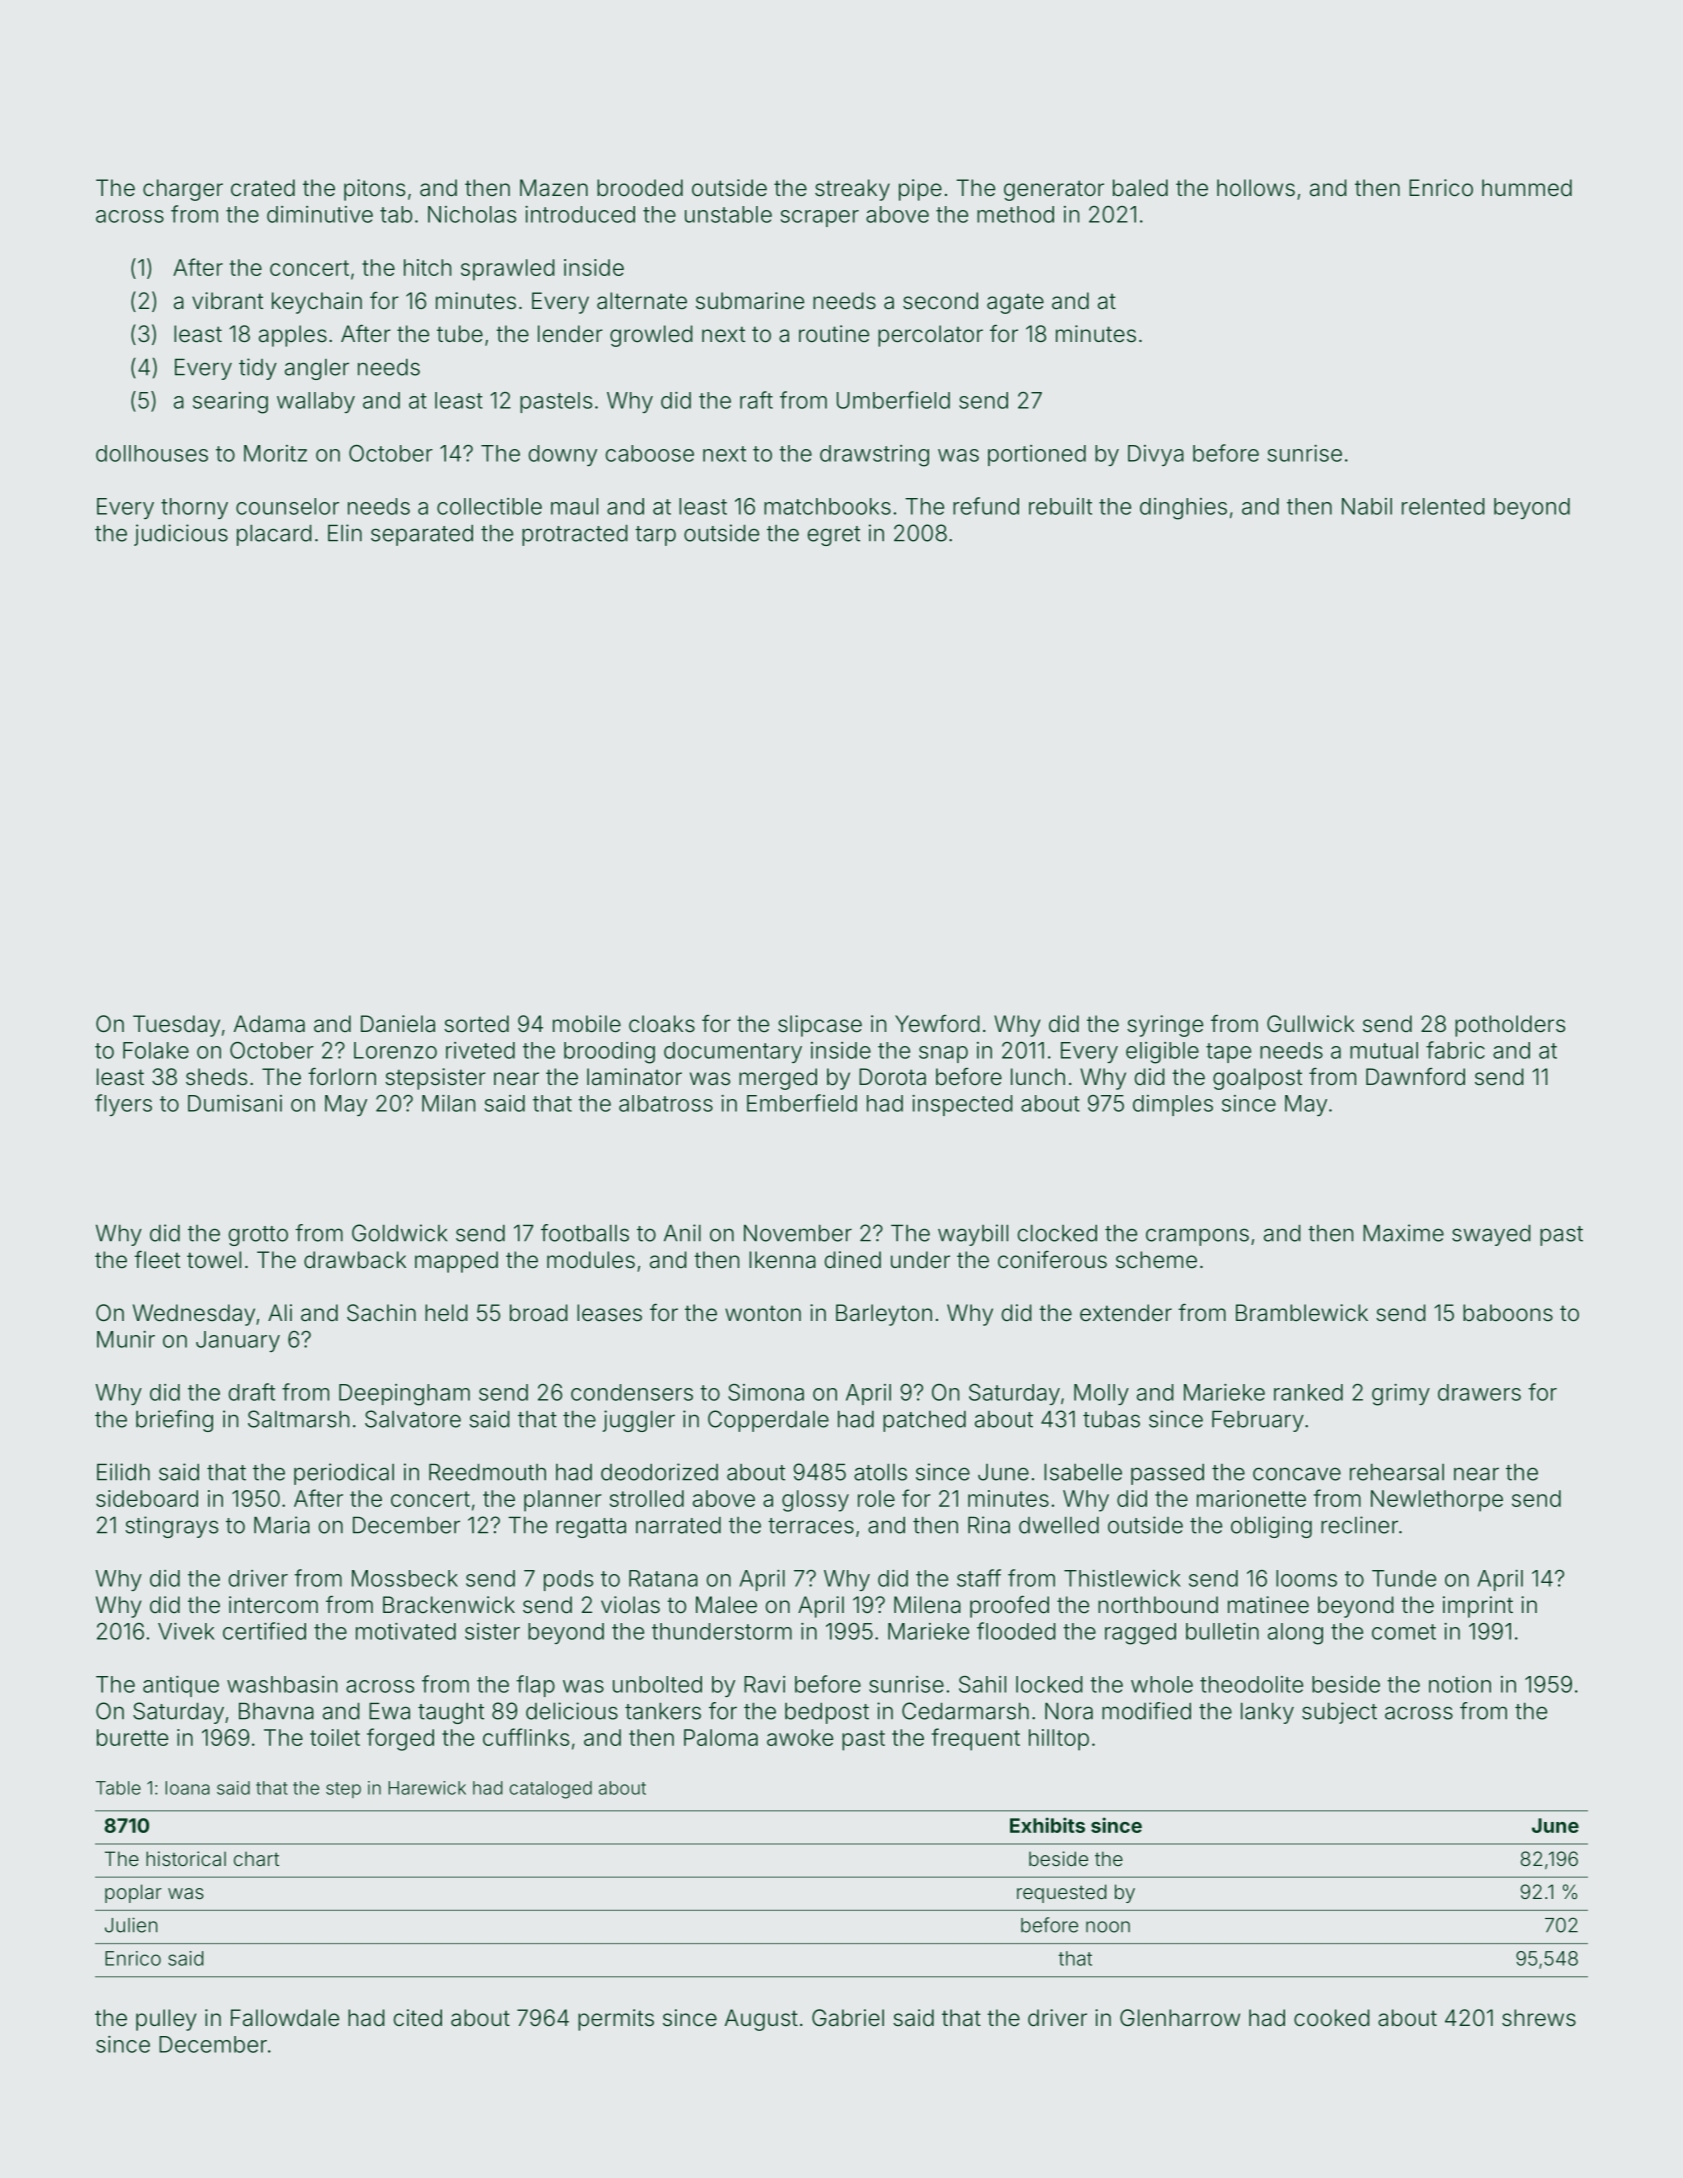  Describe the element at coordinates (1527, 188) in the screenshot. I see `hummed` at that location.
